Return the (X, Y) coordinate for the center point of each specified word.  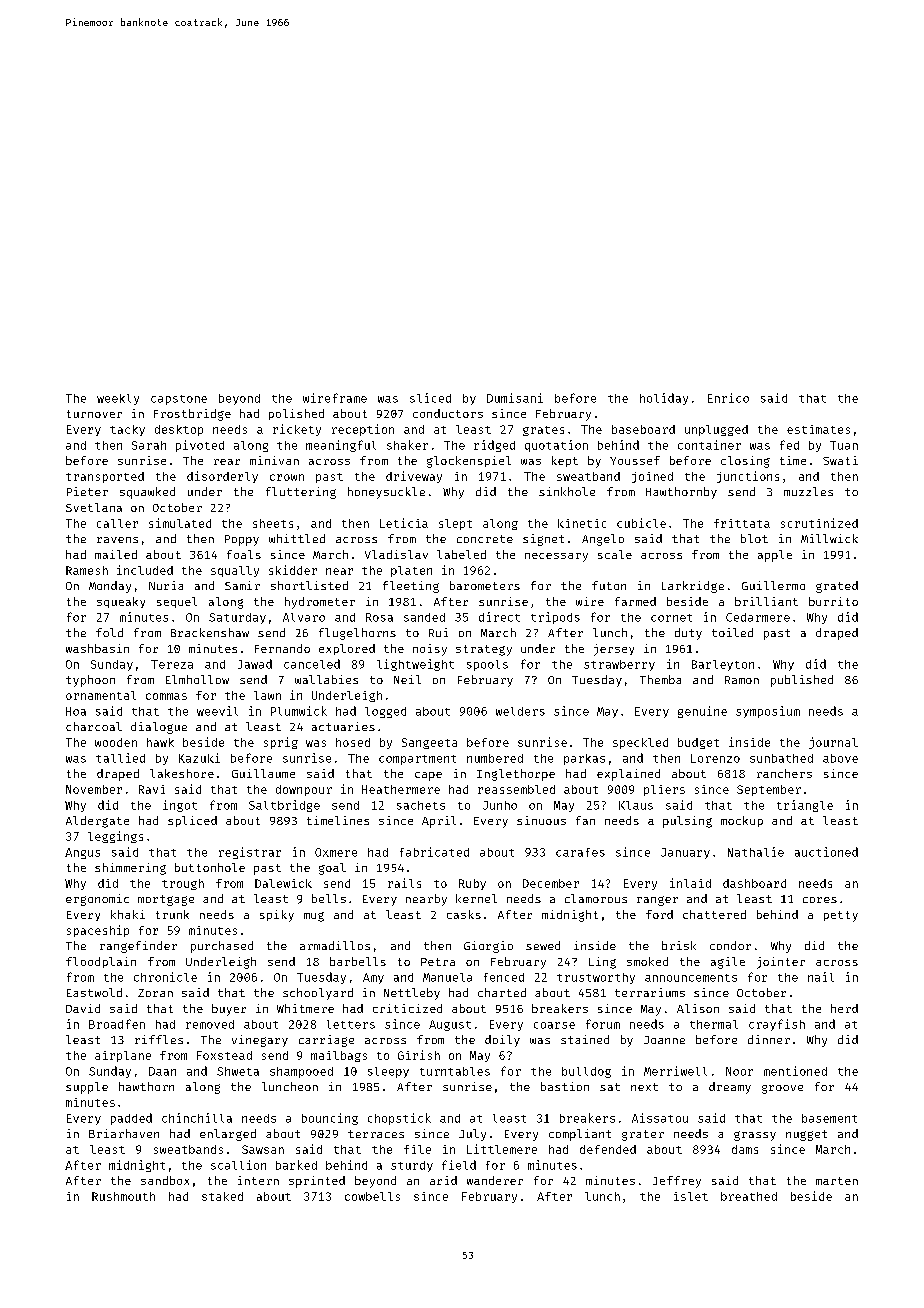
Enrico (728, 398)
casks (464, 914)
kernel (476, 898)
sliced (430, 398)
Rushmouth (123, 1196)
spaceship (98, 931)
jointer (781, 963)
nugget (806, 1135)
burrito (833, 601)
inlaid (690, 883)
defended (608, 1149)
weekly (118, 399)
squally (235, 571)
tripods (555, 618)
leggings (115, 837)
